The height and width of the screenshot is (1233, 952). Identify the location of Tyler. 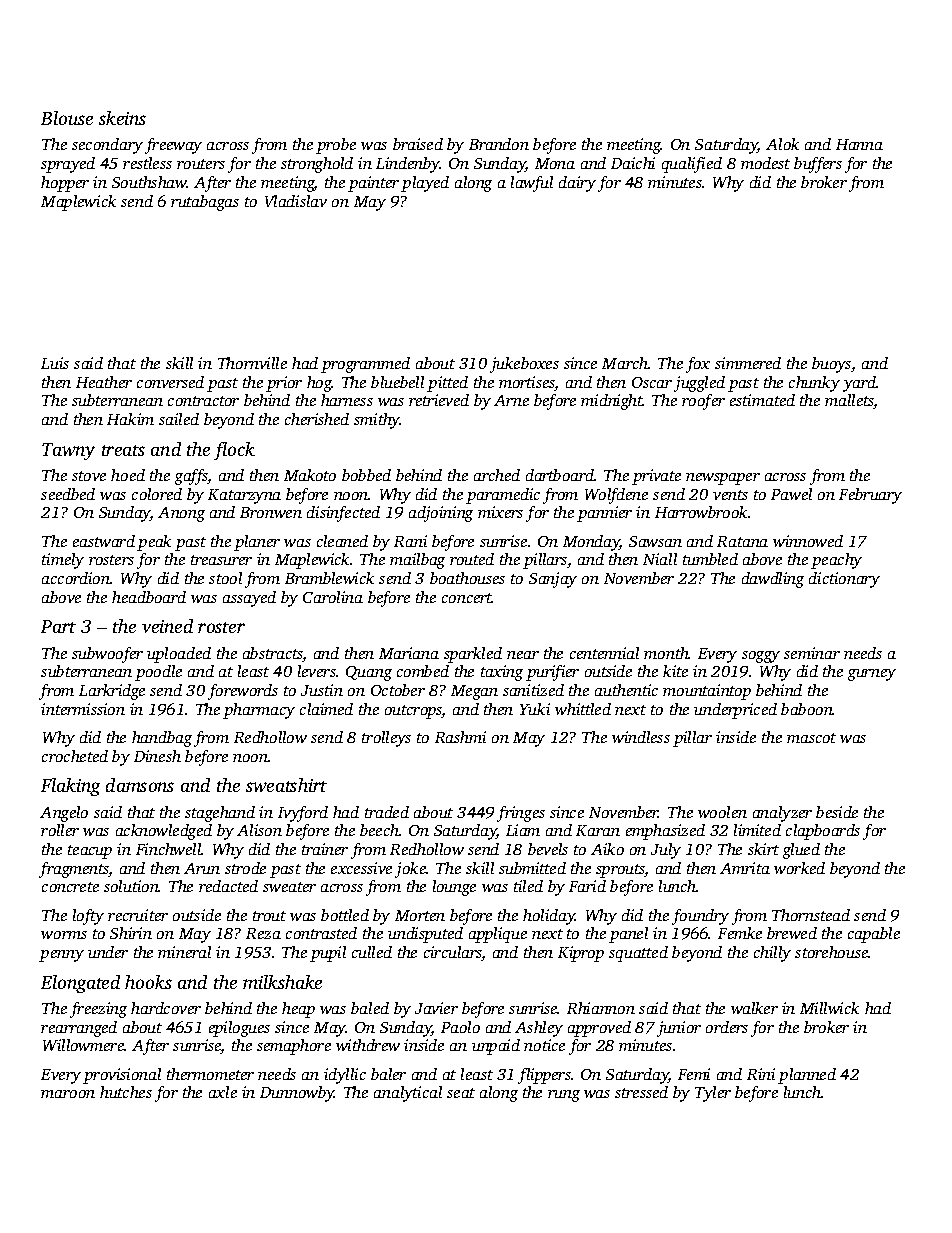
(713, 1094).
